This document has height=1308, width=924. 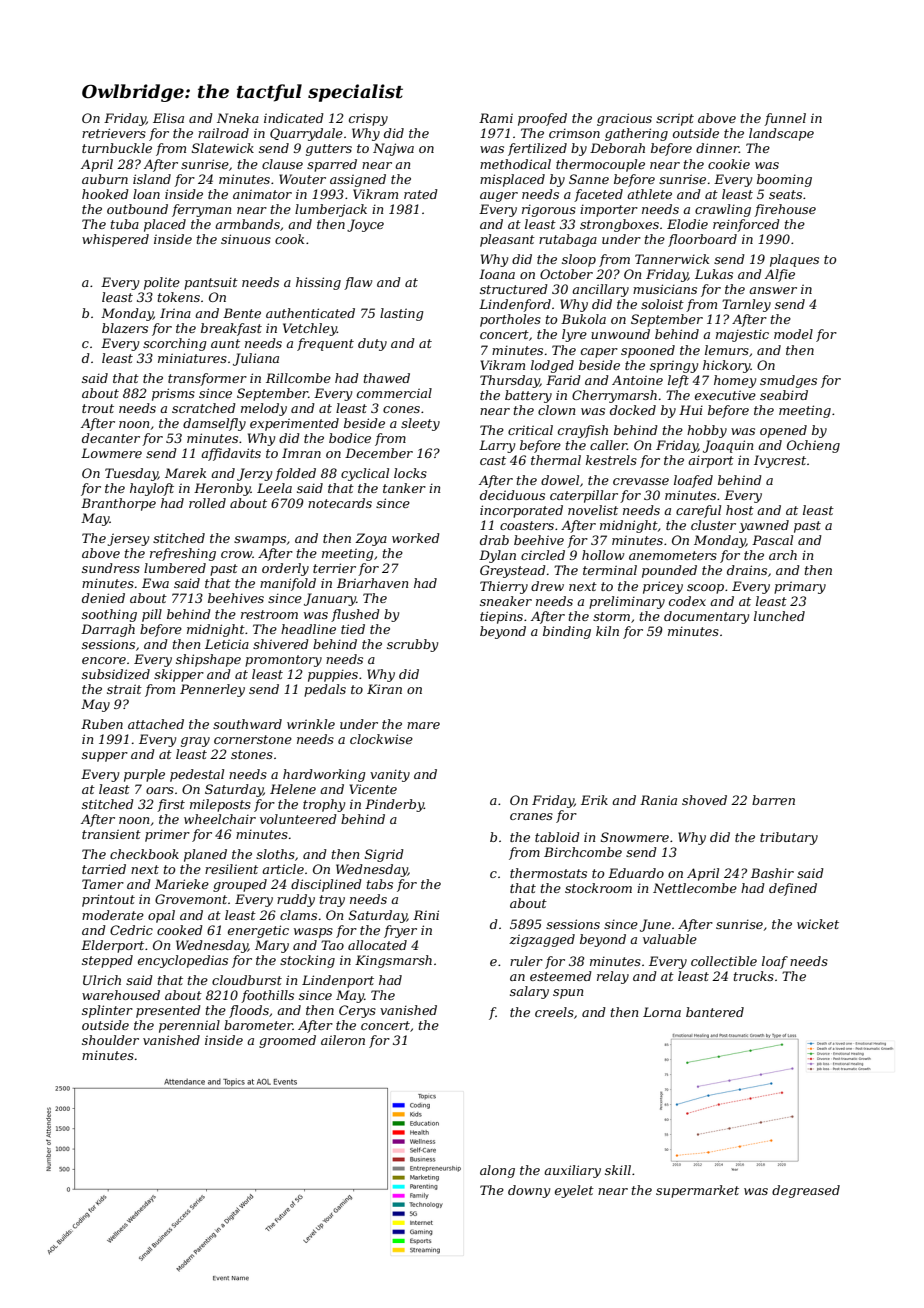 I want to click on Ochieng, so click(x=813, y=446).
